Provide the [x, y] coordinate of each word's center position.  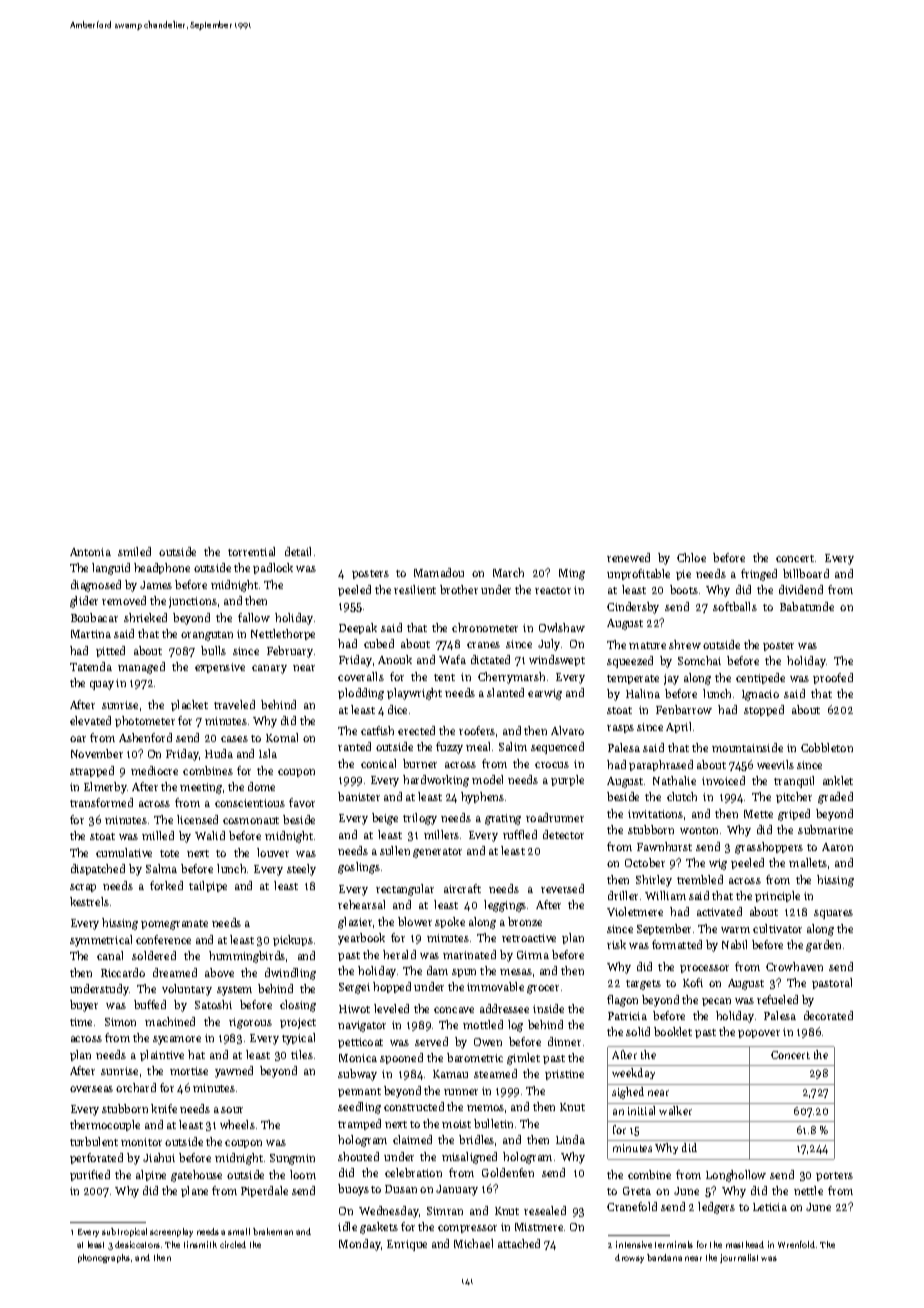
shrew [685, 644]
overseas [91, 1089]
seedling [359, 1108]
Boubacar [94, 617]
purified [90, 1175]
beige [385, 819]
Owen [488, 1042]
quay [102, 685]
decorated [828, 1015]
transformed [101, 802]
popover [759, 1034]
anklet [838, 780]
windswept [557, 660]
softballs [735, 606]
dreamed [175, 972]
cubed [379, 643]
